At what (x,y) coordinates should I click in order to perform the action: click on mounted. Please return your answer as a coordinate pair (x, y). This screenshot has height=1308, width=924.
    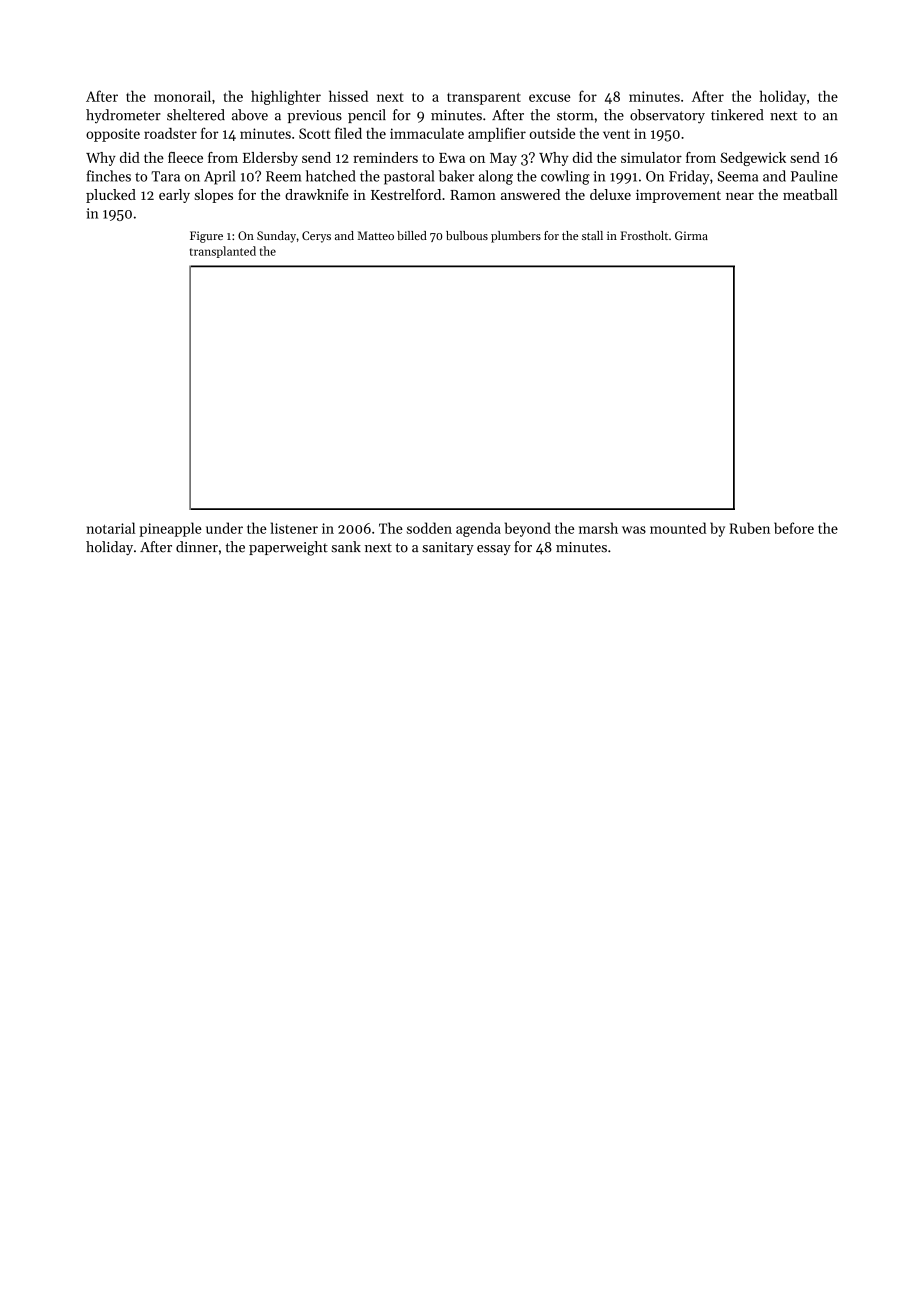
    Looking at the image, I should click on (678, 528).
